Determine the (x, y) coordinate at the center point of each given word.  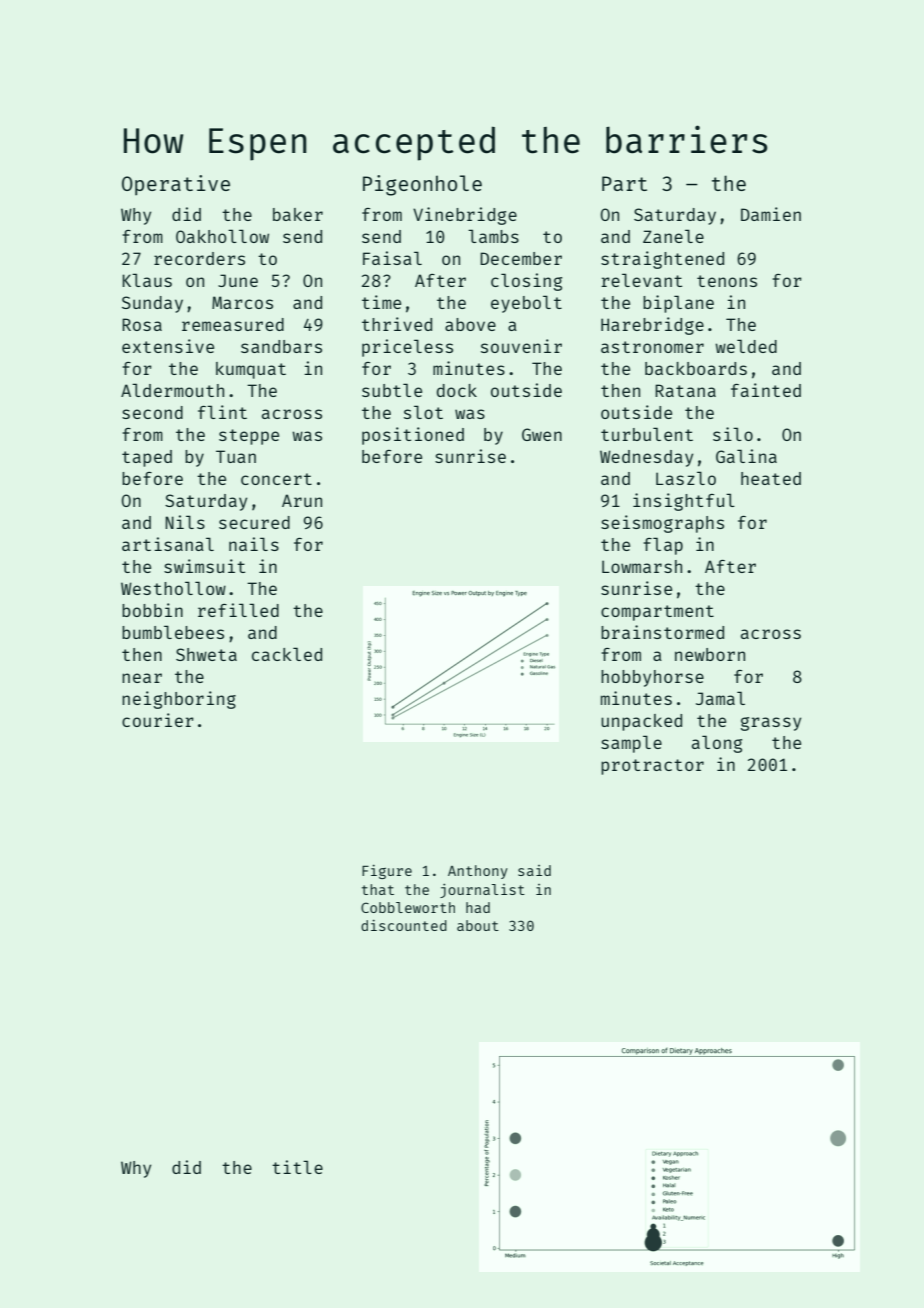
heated (771, 478)
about (478, 925)
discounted (404, 925)
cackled (287, 654)
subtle (392, 390)
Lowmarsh (642, 566)
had (478, 907)
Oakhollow (222, 236)
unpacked (641, 722)
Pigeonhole (422, 185)
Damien (771, 214)
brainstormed (662, 632)
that (378, 889)
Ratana (685, 390)
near (142, 678)
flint (222, 412)
